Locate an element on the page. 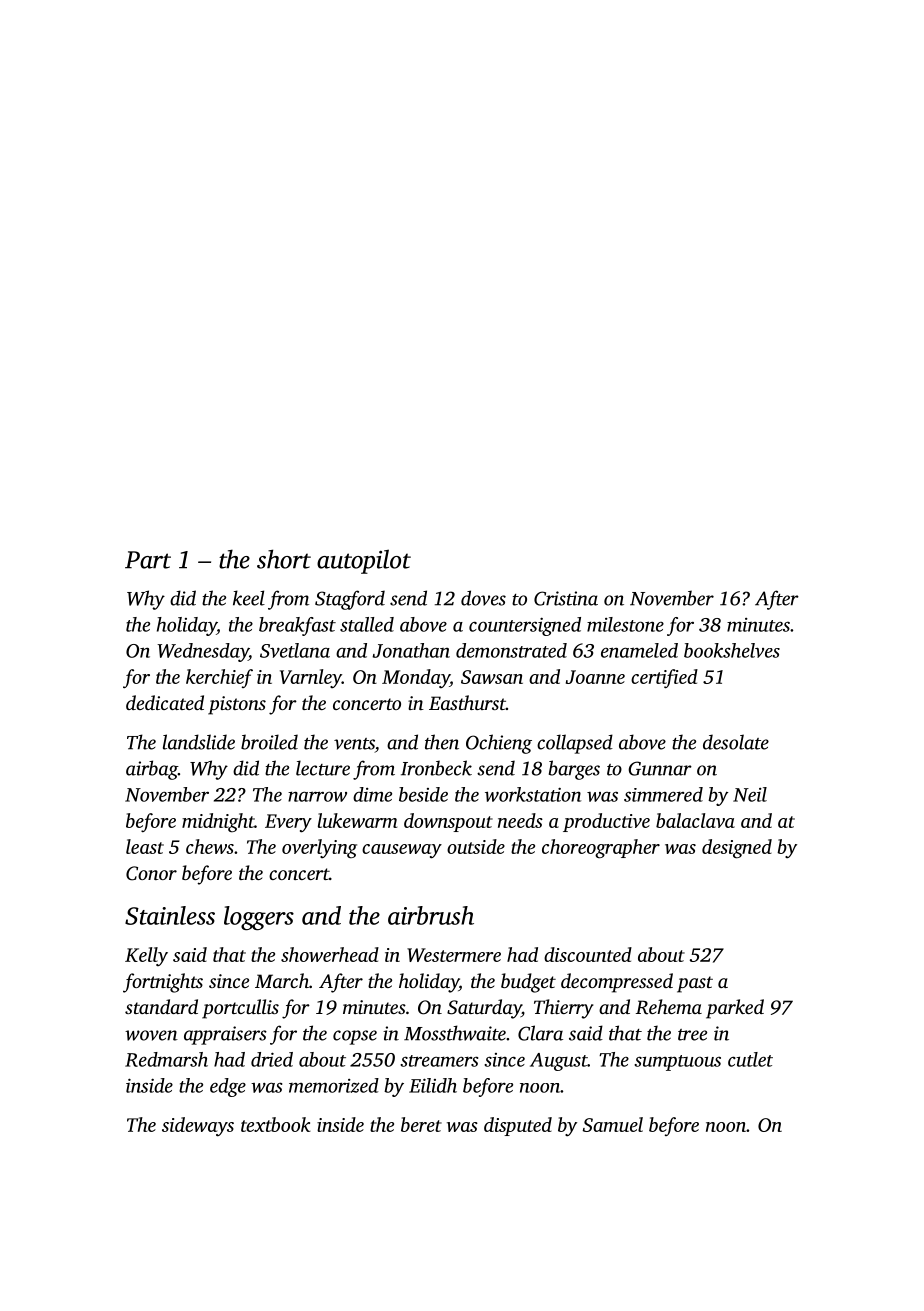 This image has width=924, height=1311. certified is located at coordinates (664, 678).
